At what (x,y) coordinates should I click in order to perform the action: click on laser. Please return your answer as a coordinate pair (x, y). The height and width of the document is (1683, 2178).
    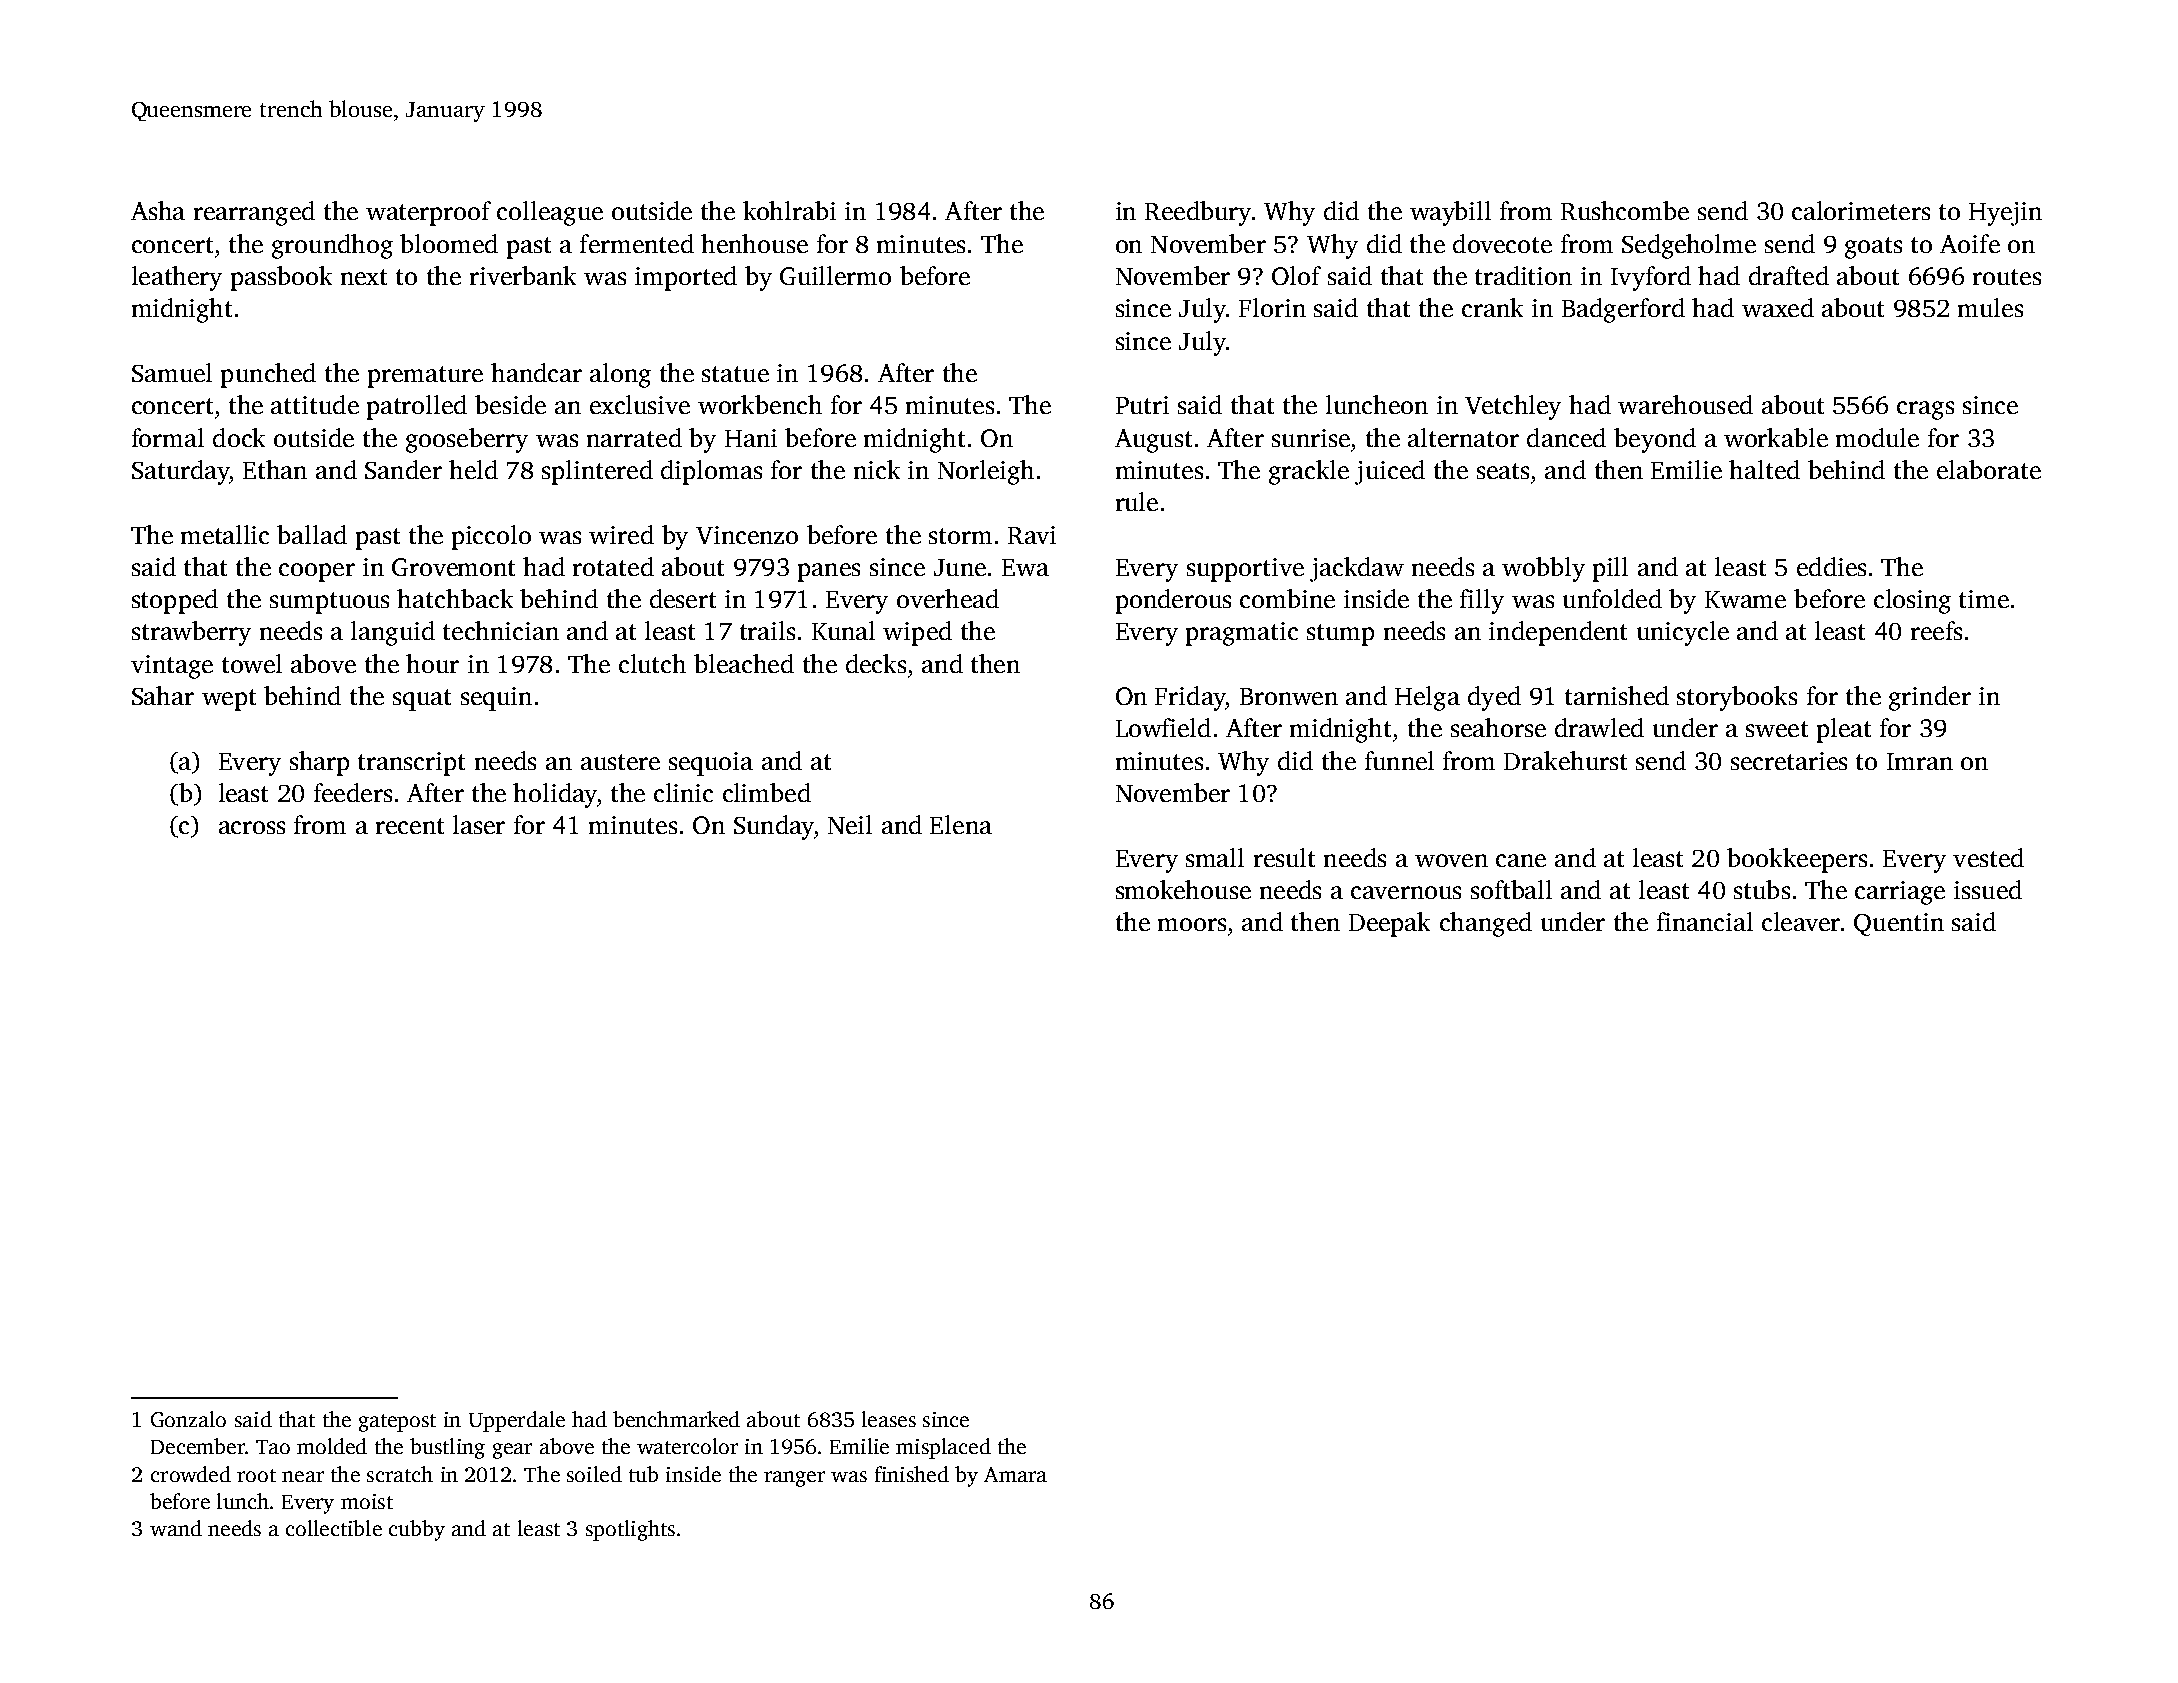
    Looking at the image, I should click on (479, 824).
